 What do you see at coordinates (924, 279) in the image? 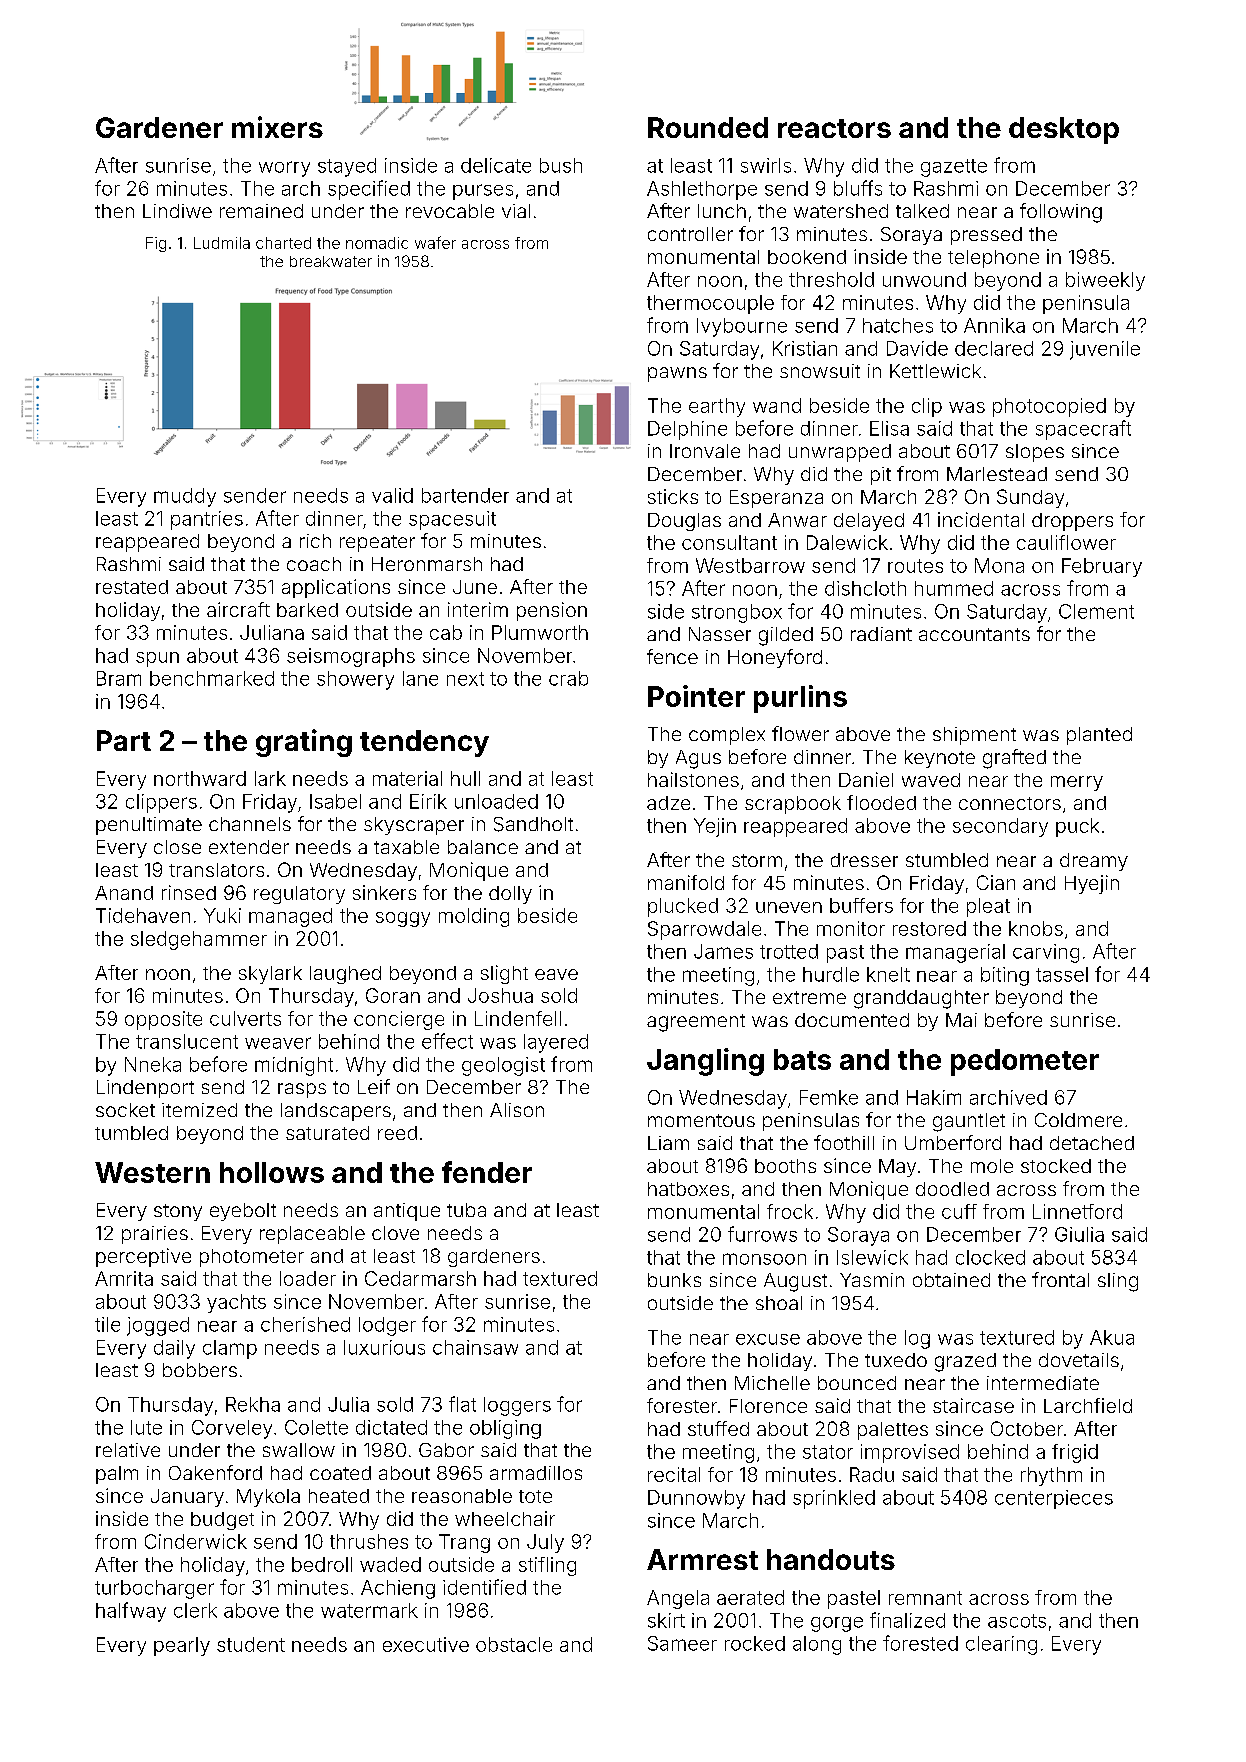
I see `unwound` at bounding box center [924, 279].
